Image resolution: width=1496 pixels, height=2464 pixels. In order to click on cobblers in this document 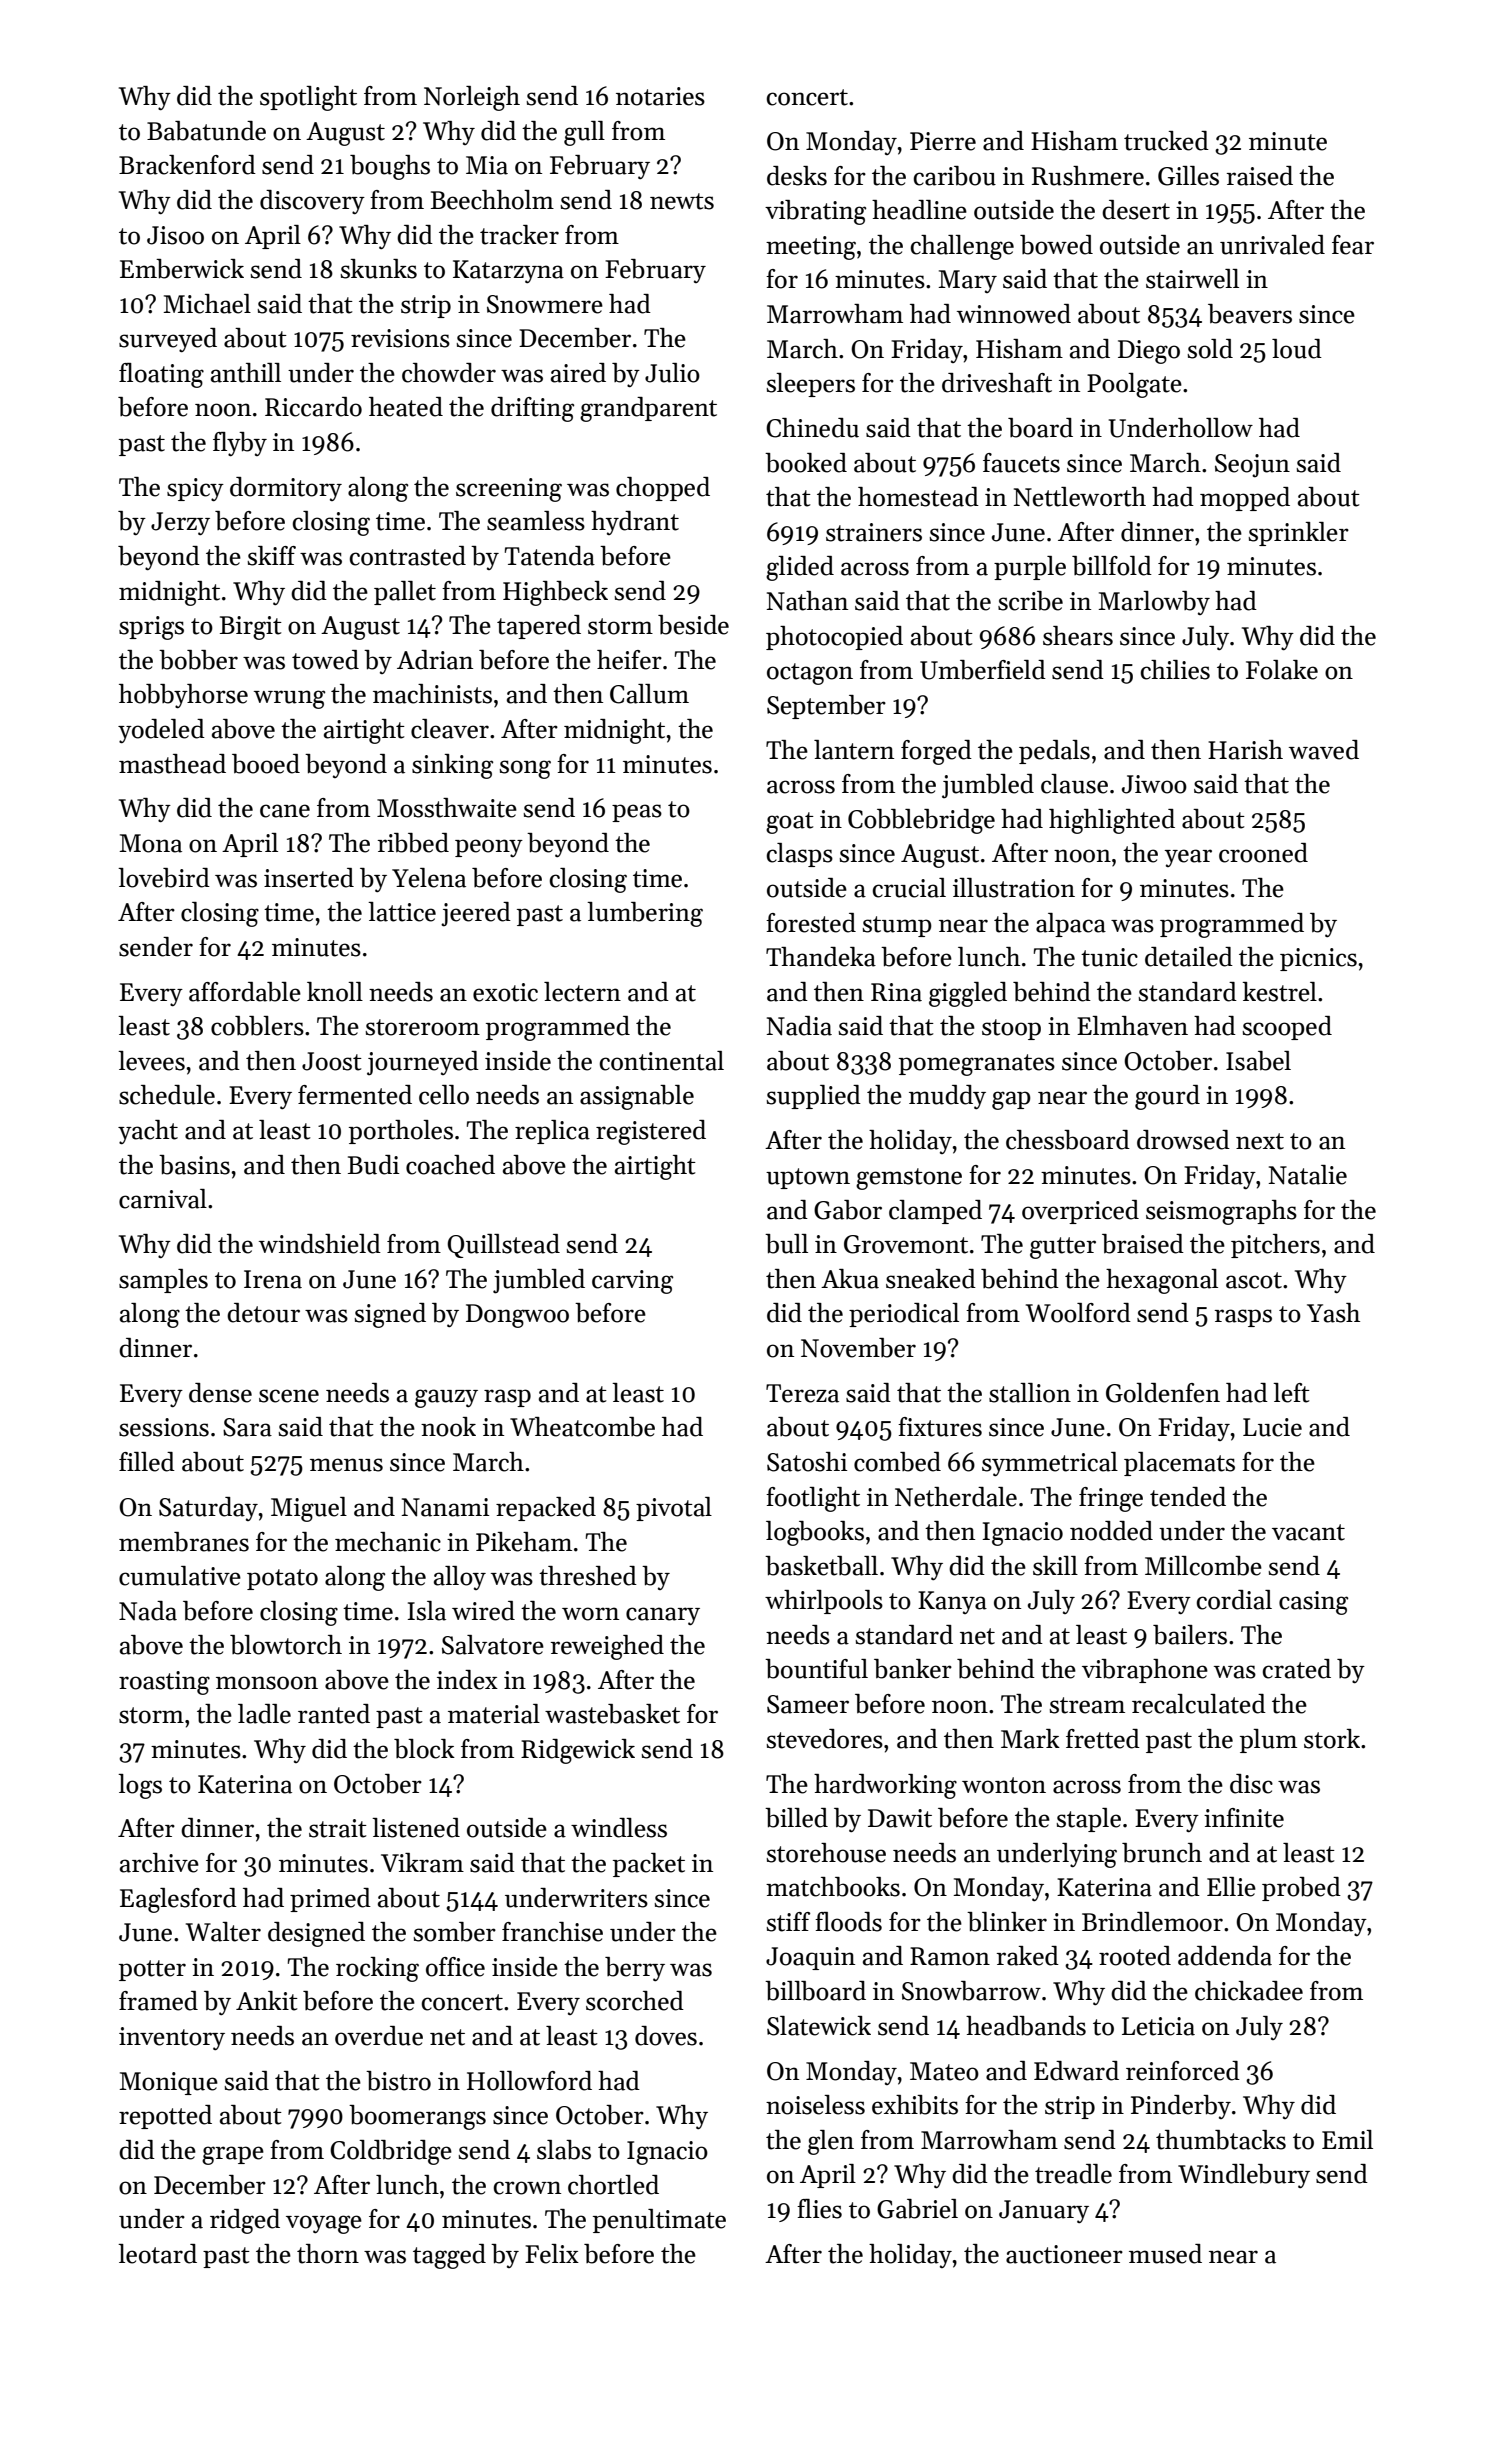, I will do `click(257, 1026)`.
